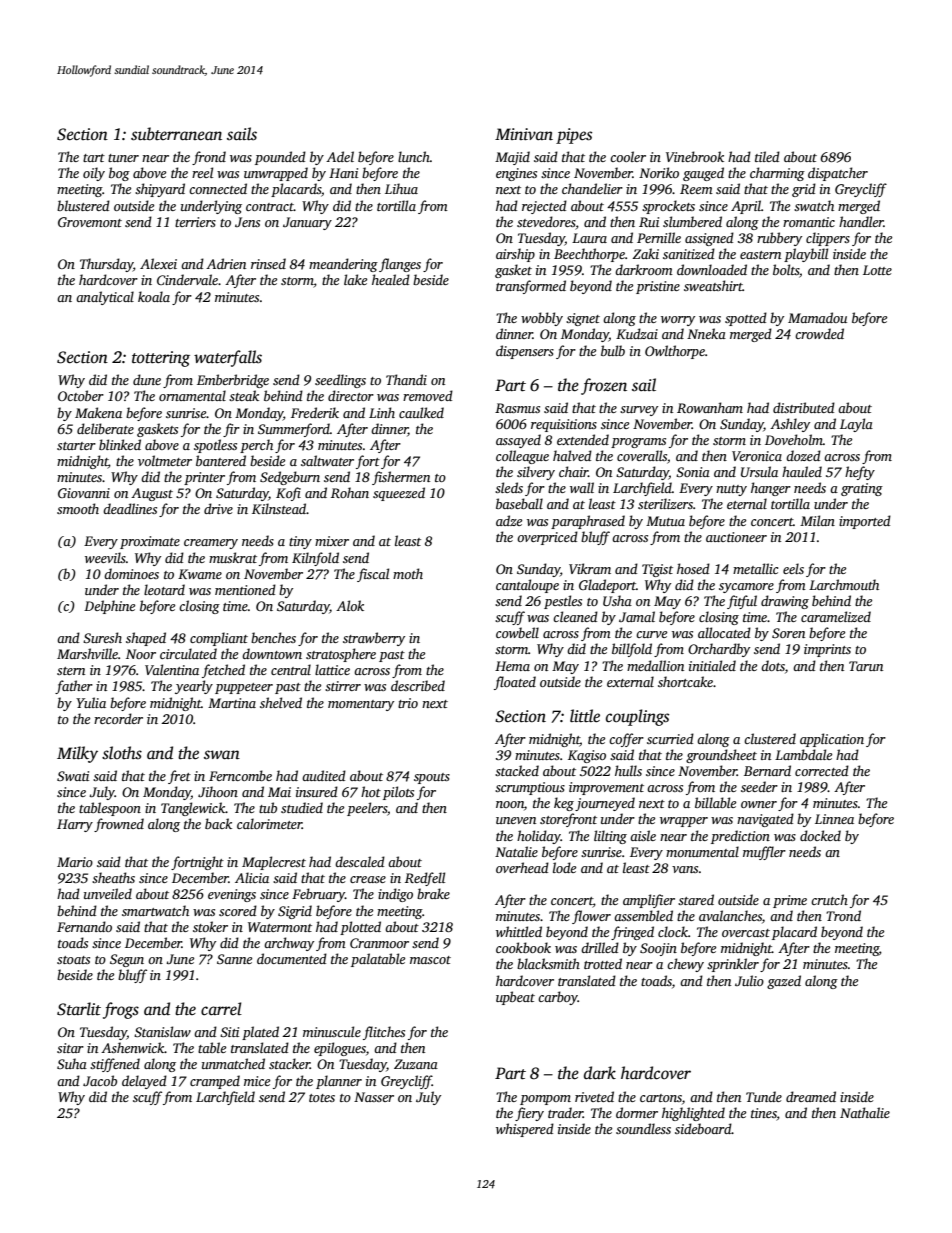 This image has width=952, height=1233. I want to click on monumental, so click(702, 851).
